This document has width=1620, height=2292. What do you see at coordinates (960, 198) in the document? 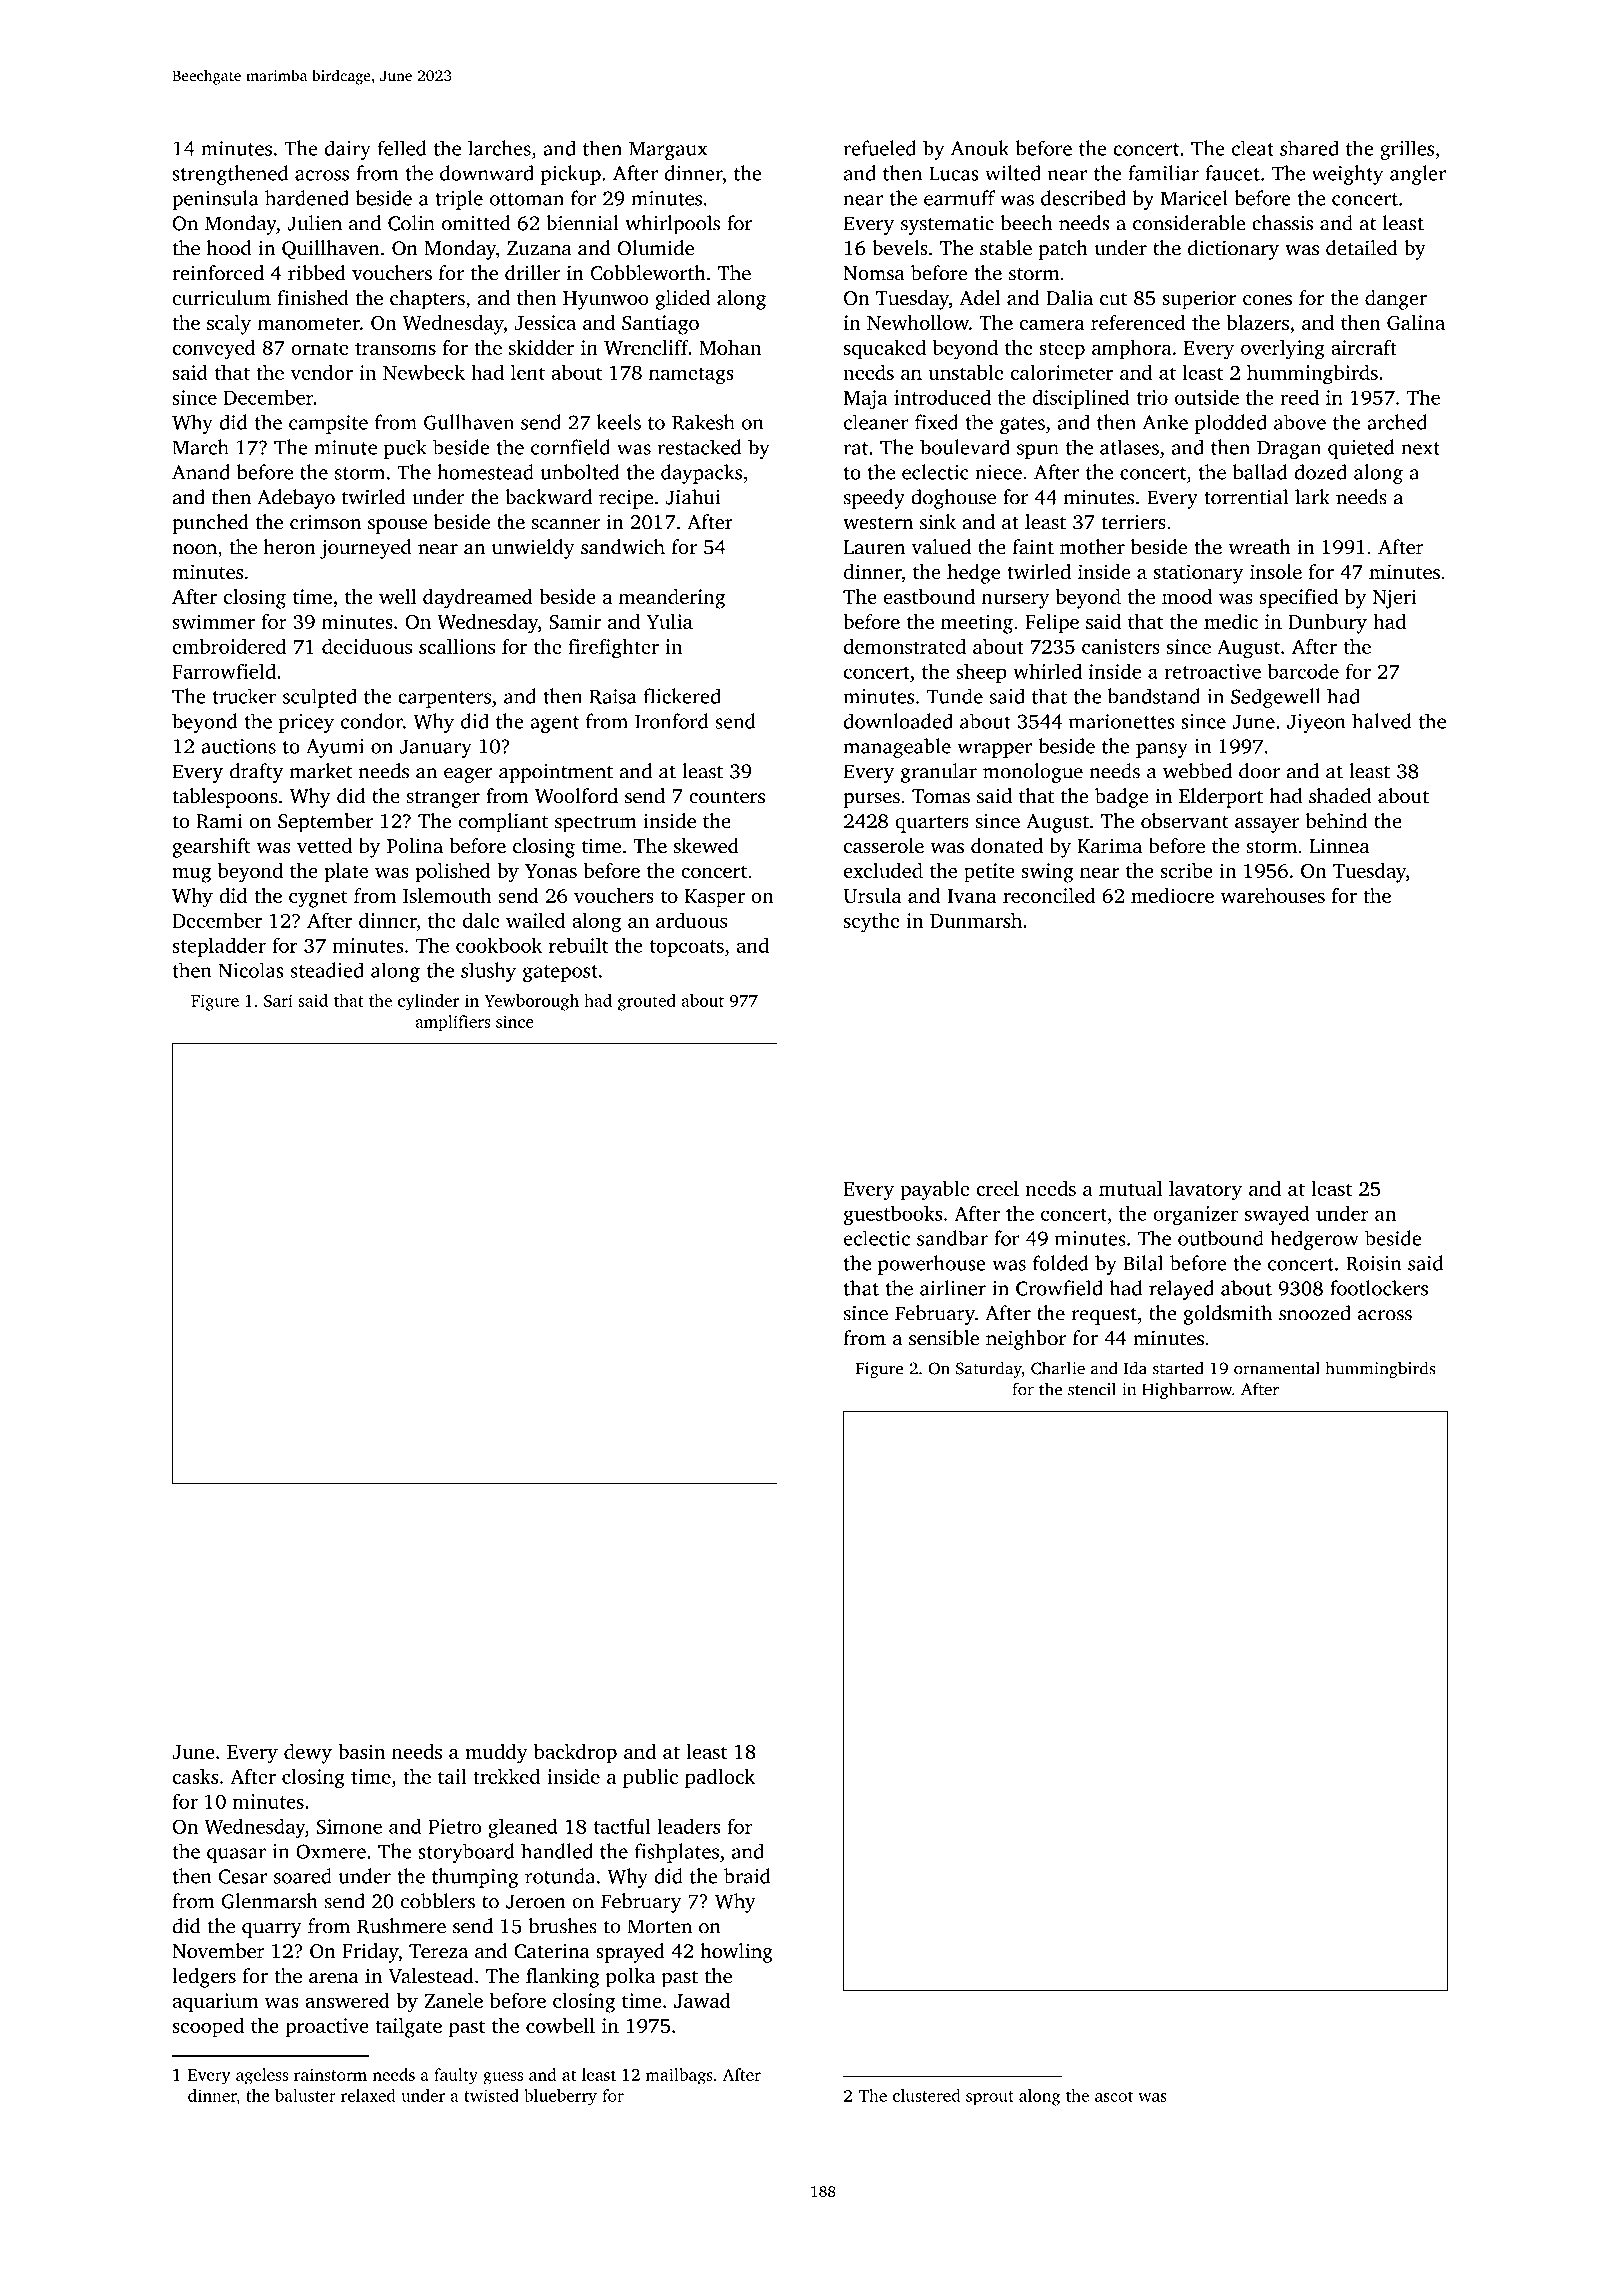
I see `earmuff` at bounding box center [960, 198].
